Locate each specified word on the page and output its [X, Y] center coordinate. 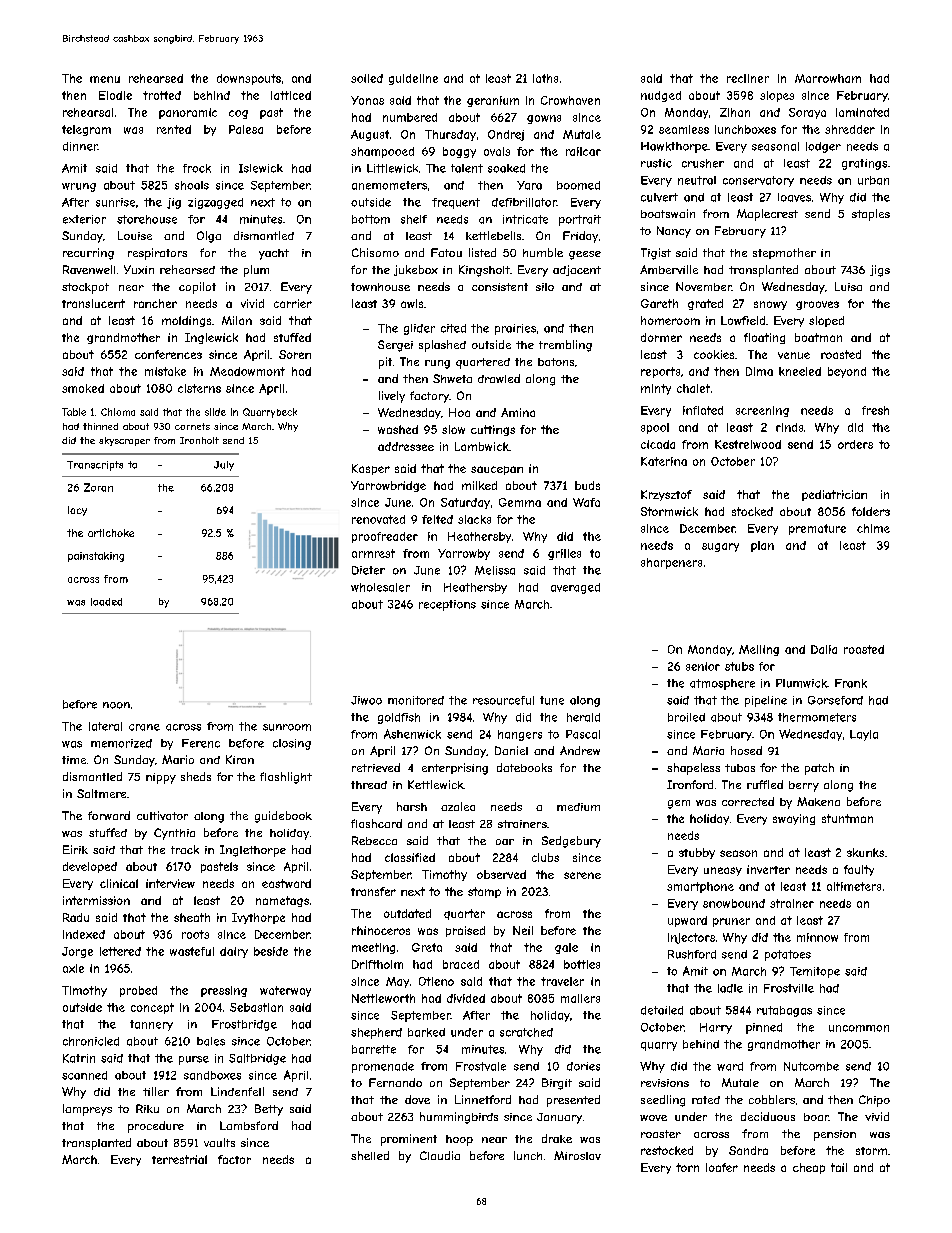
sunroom [287, 727]
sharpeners [671, 563]
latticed [291, 95]
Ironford [690, 784]
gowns [544, 119]
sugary [720, 547]
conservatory [758, 181]
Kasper [371, 469]
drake [557, 1138]
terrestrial [179, 1159]
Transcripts [95, 466]
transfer [373, 891]
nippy [161, 778]
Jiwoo [366, 700]
